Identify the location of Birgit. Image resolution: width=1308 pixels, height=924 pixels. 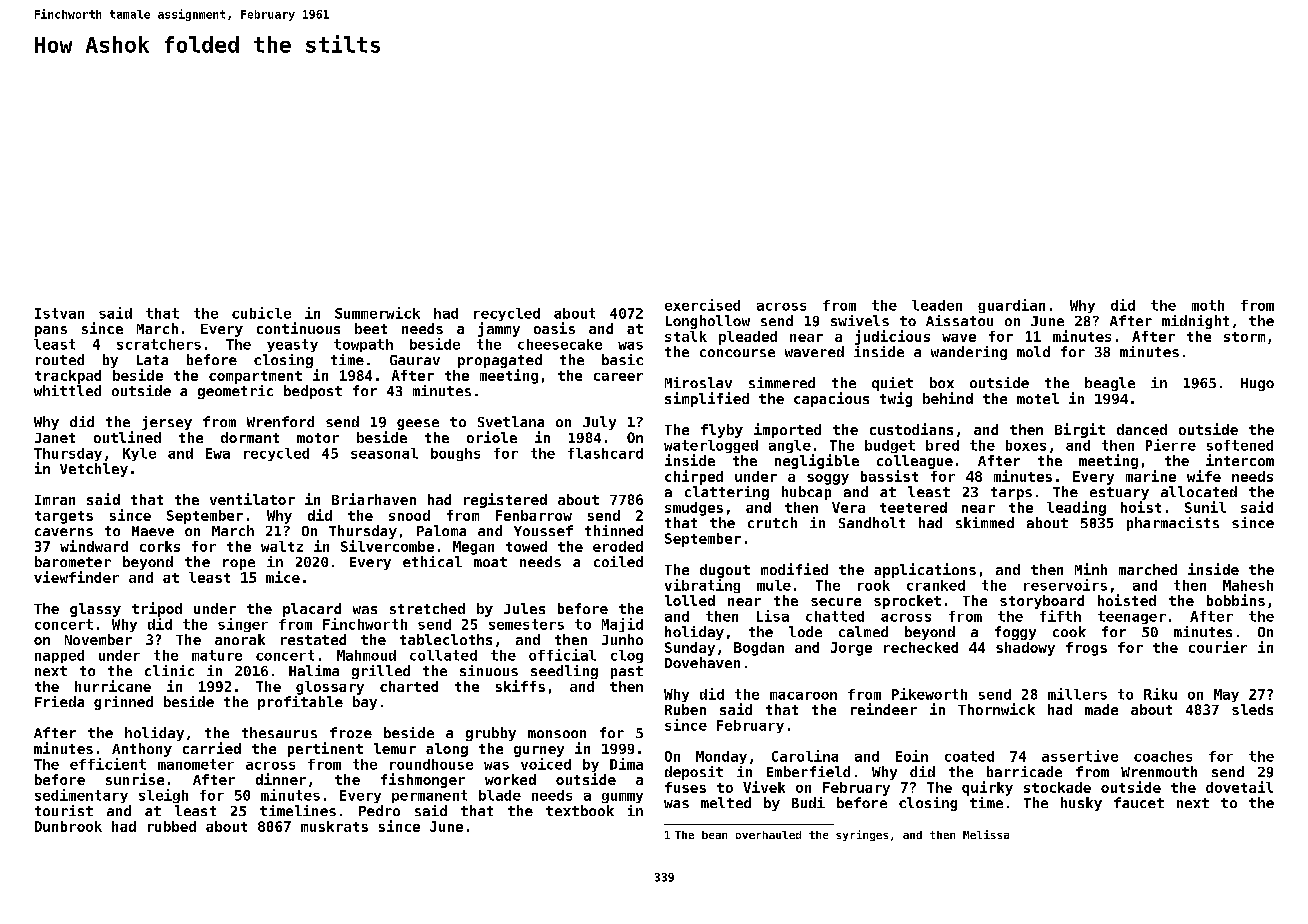
(1080, 430).
